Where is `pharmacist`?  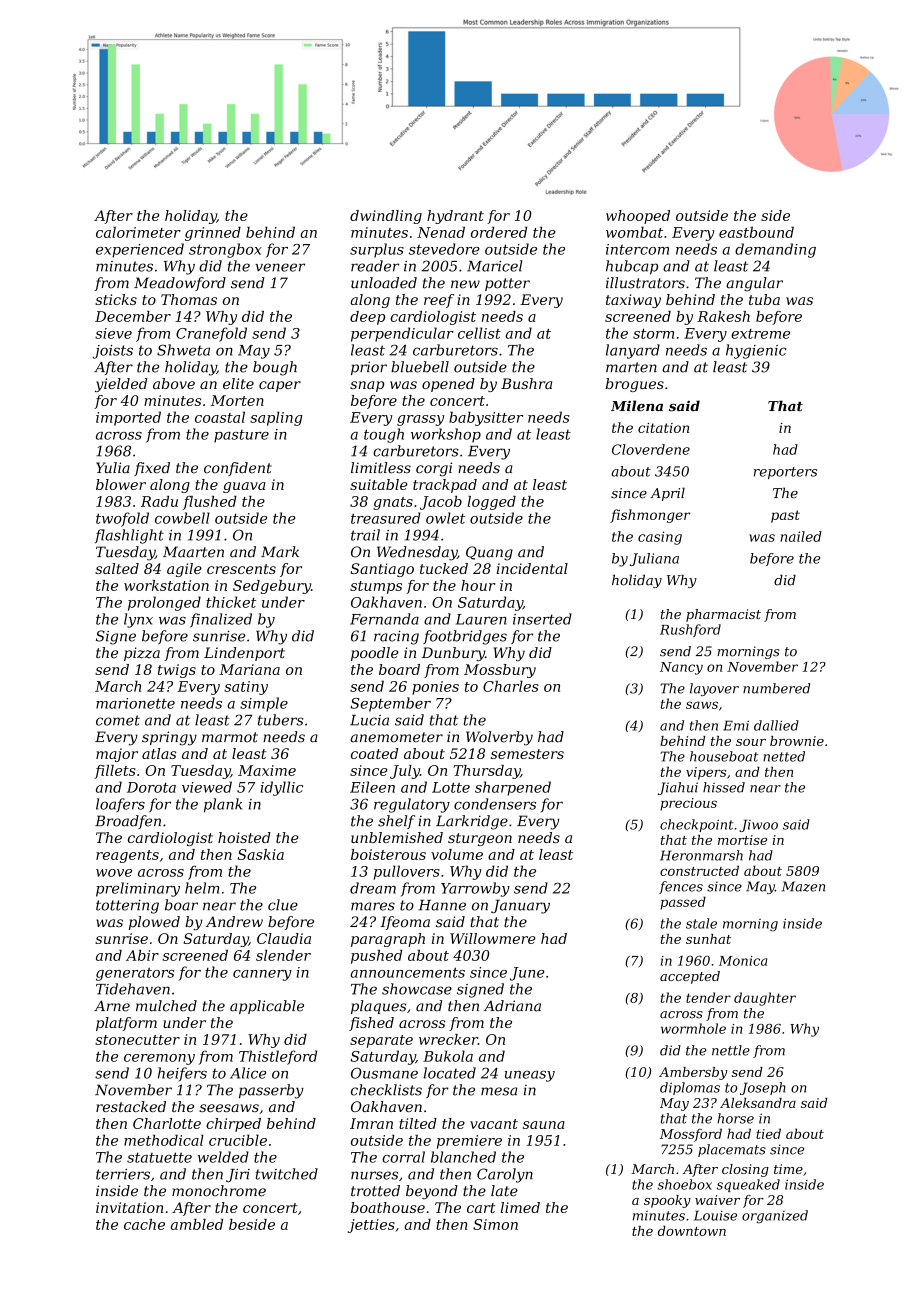
pharmacist is located at coordinates (723, 615).
